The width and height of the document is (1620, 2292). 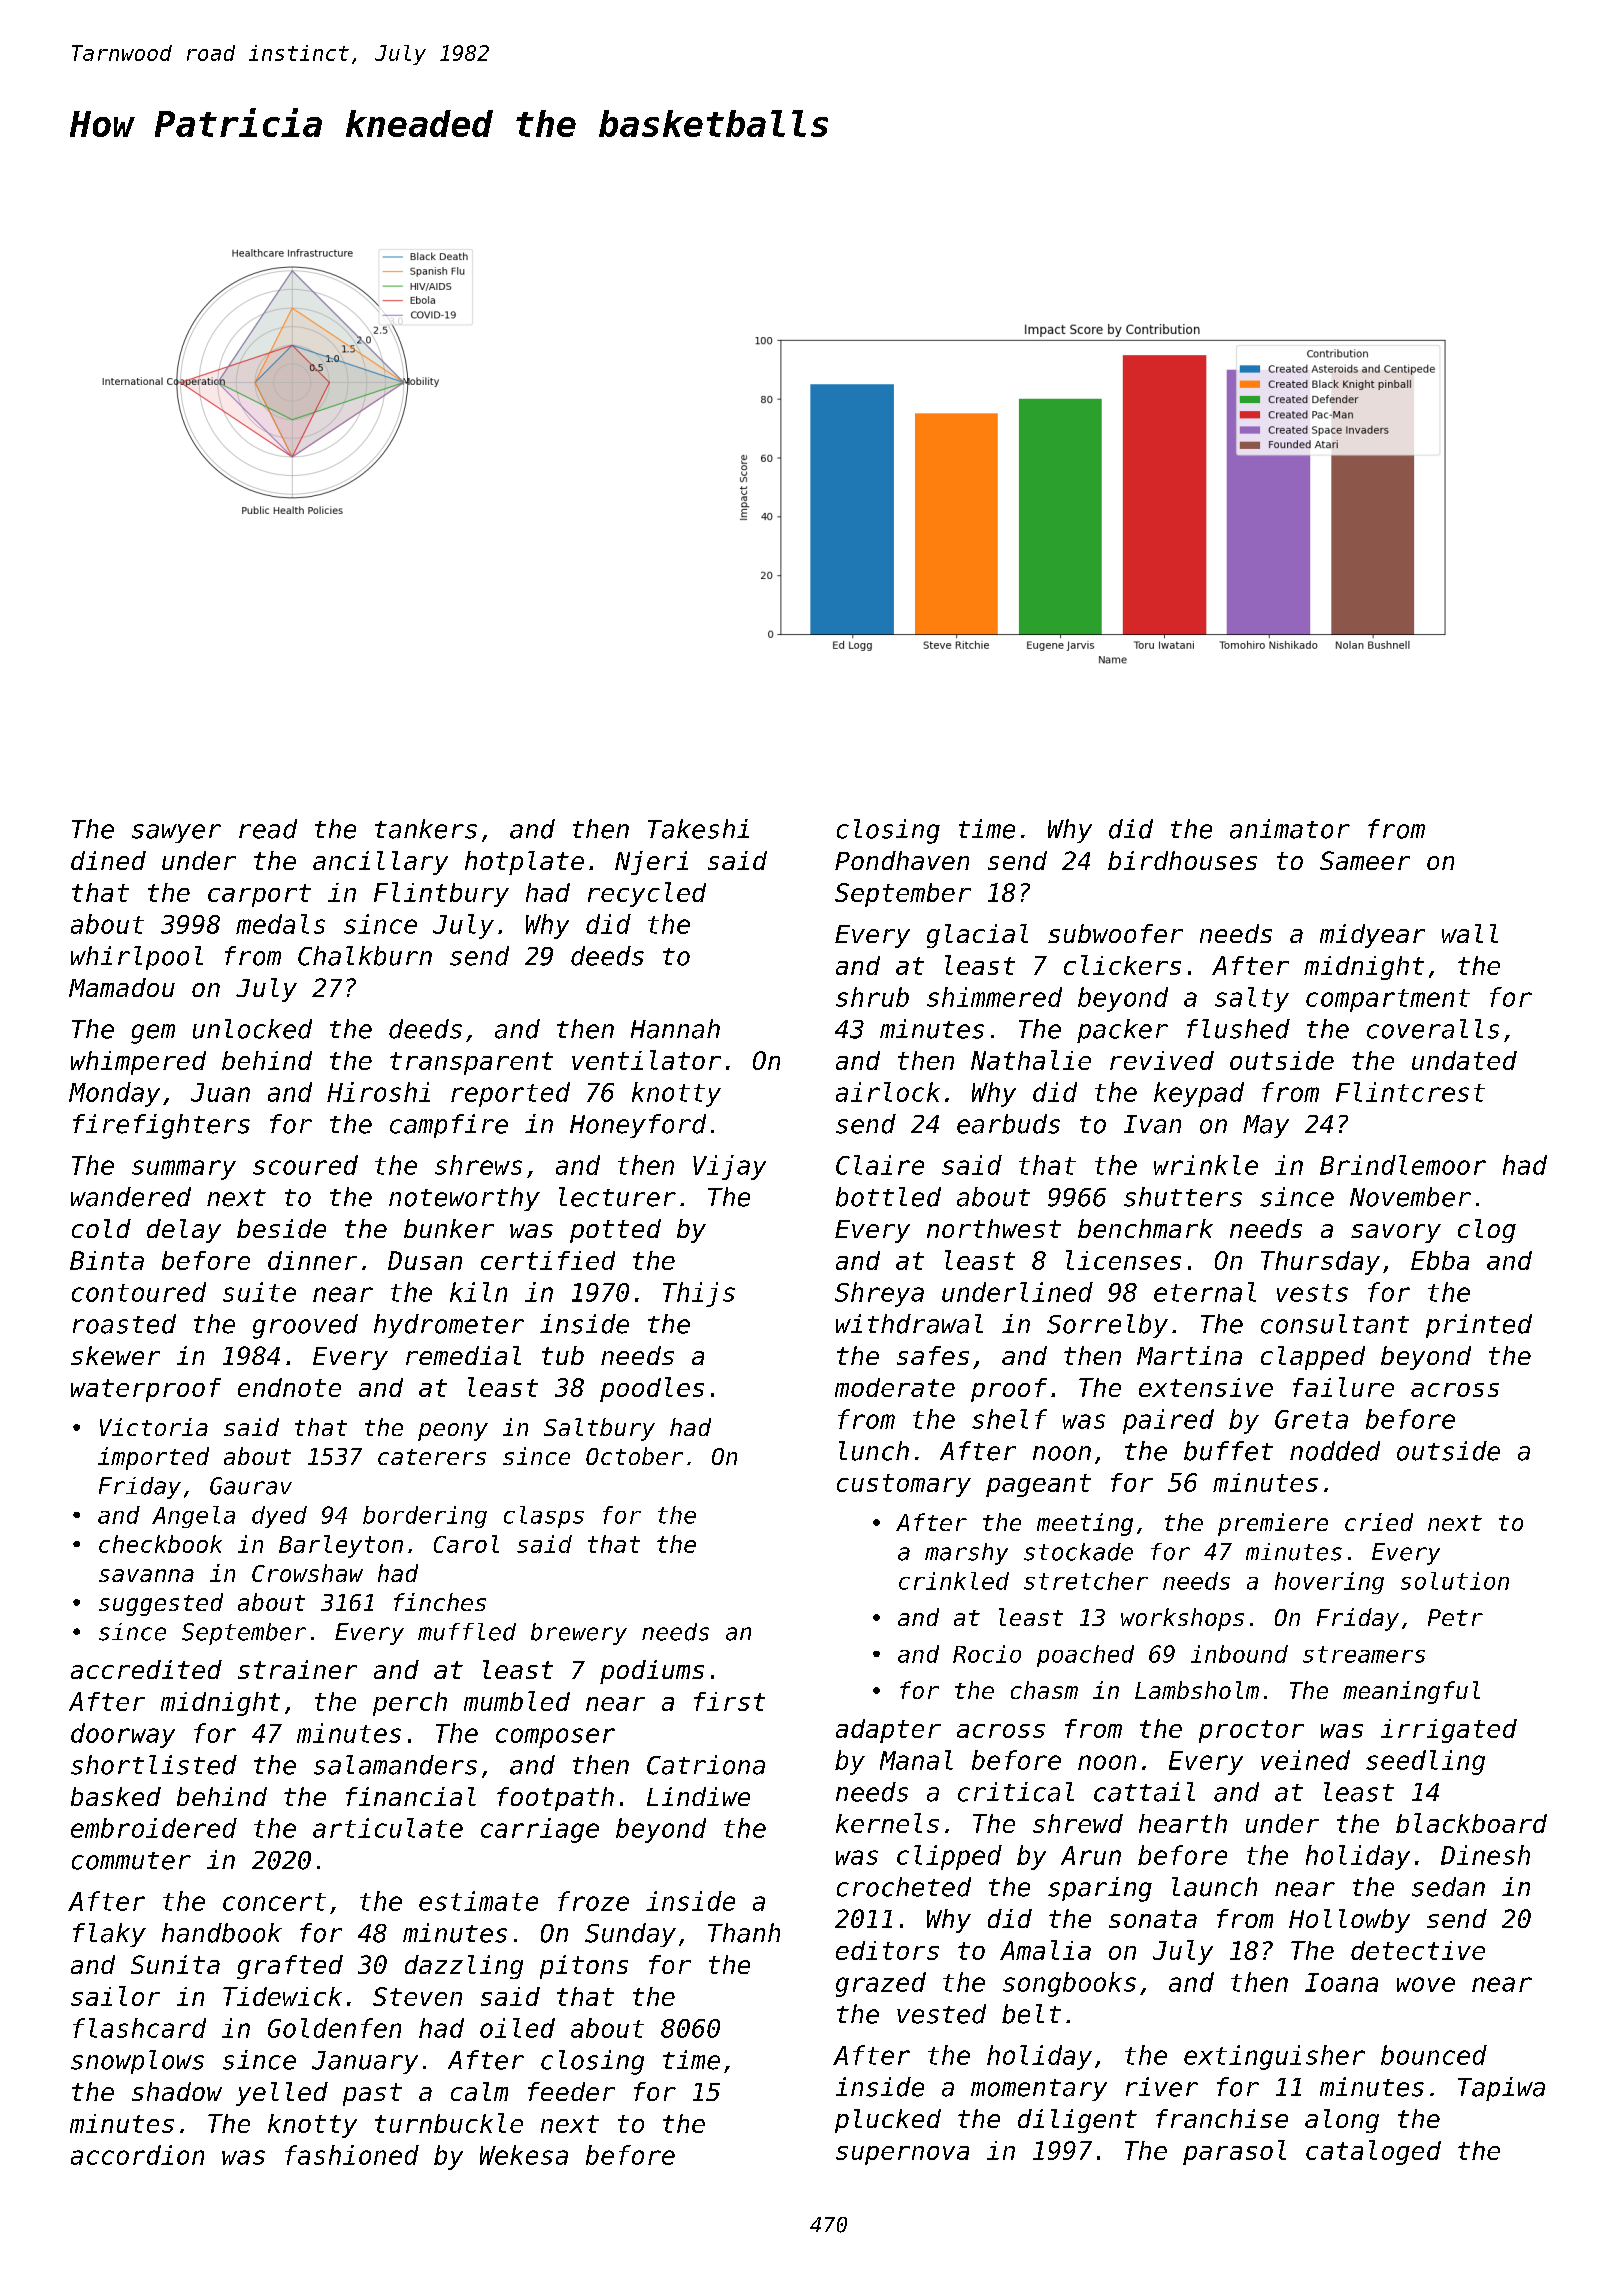 What do you see at coordinates (137, 2155) in the document?
I see `accordion` at bounding box center [137, 2155].
